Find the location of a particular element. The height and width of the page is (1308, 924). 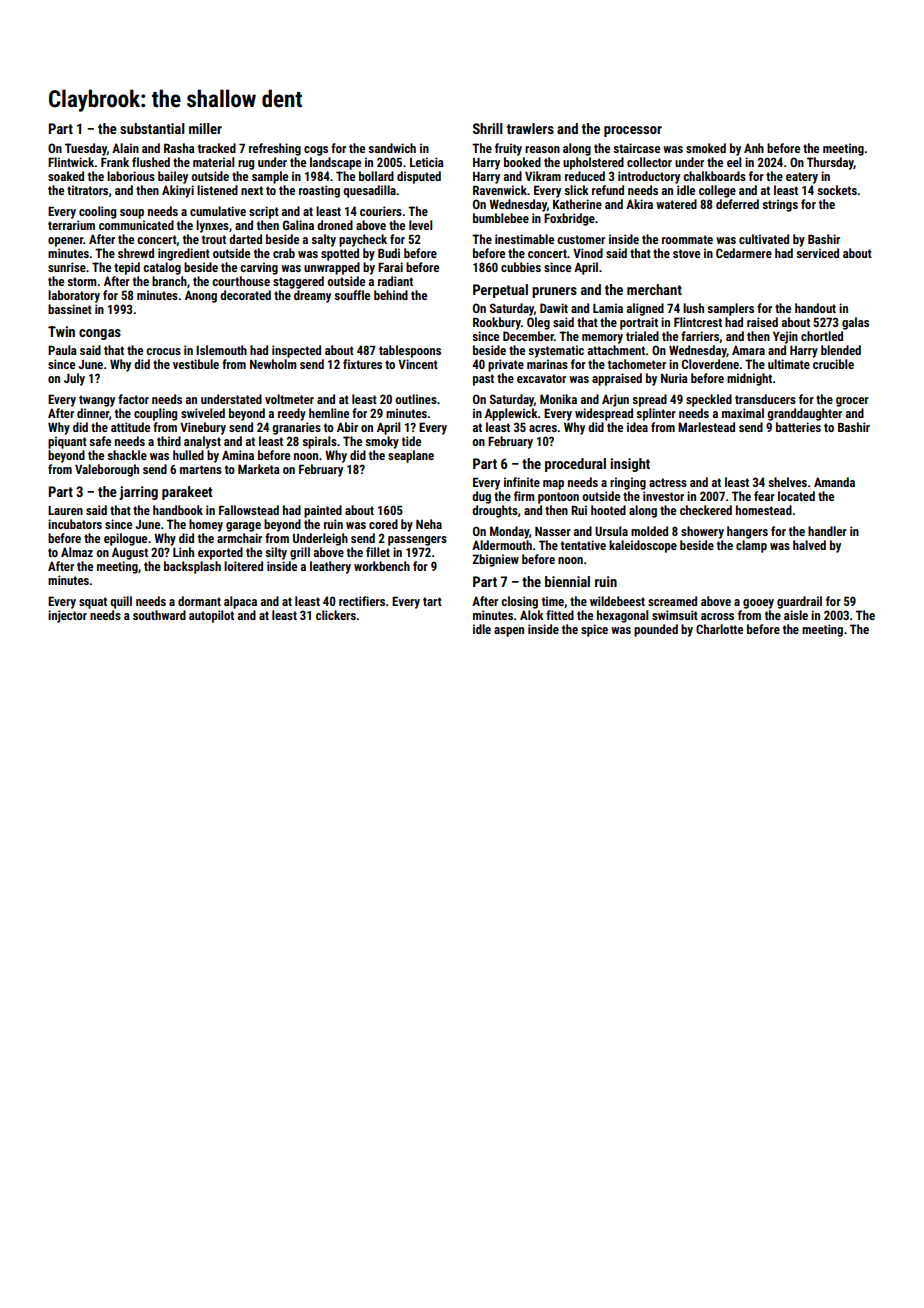

injector is located at coordinates (67, 616).
